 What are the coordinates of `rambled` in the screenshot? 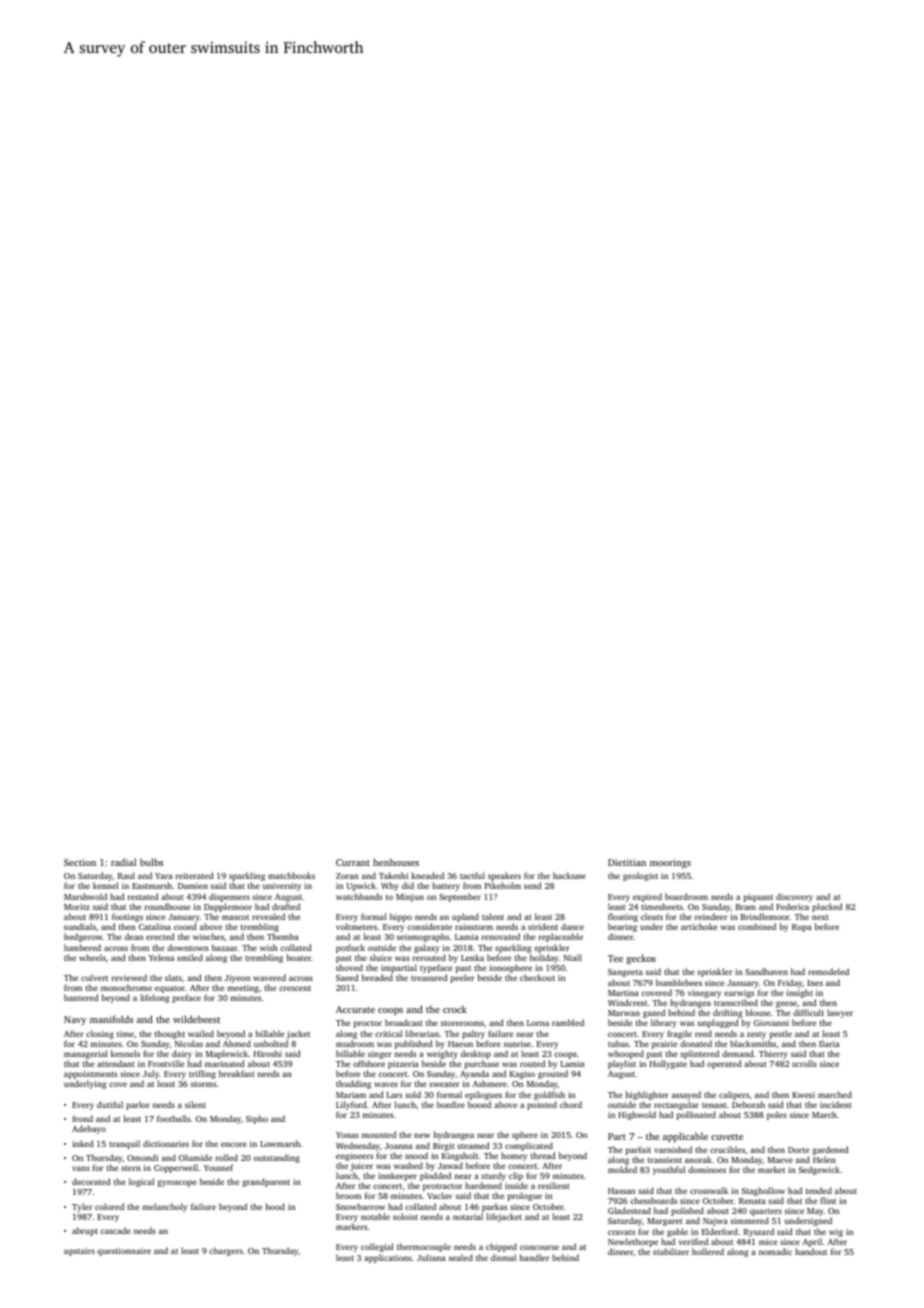 It's located at (568, 1022).
